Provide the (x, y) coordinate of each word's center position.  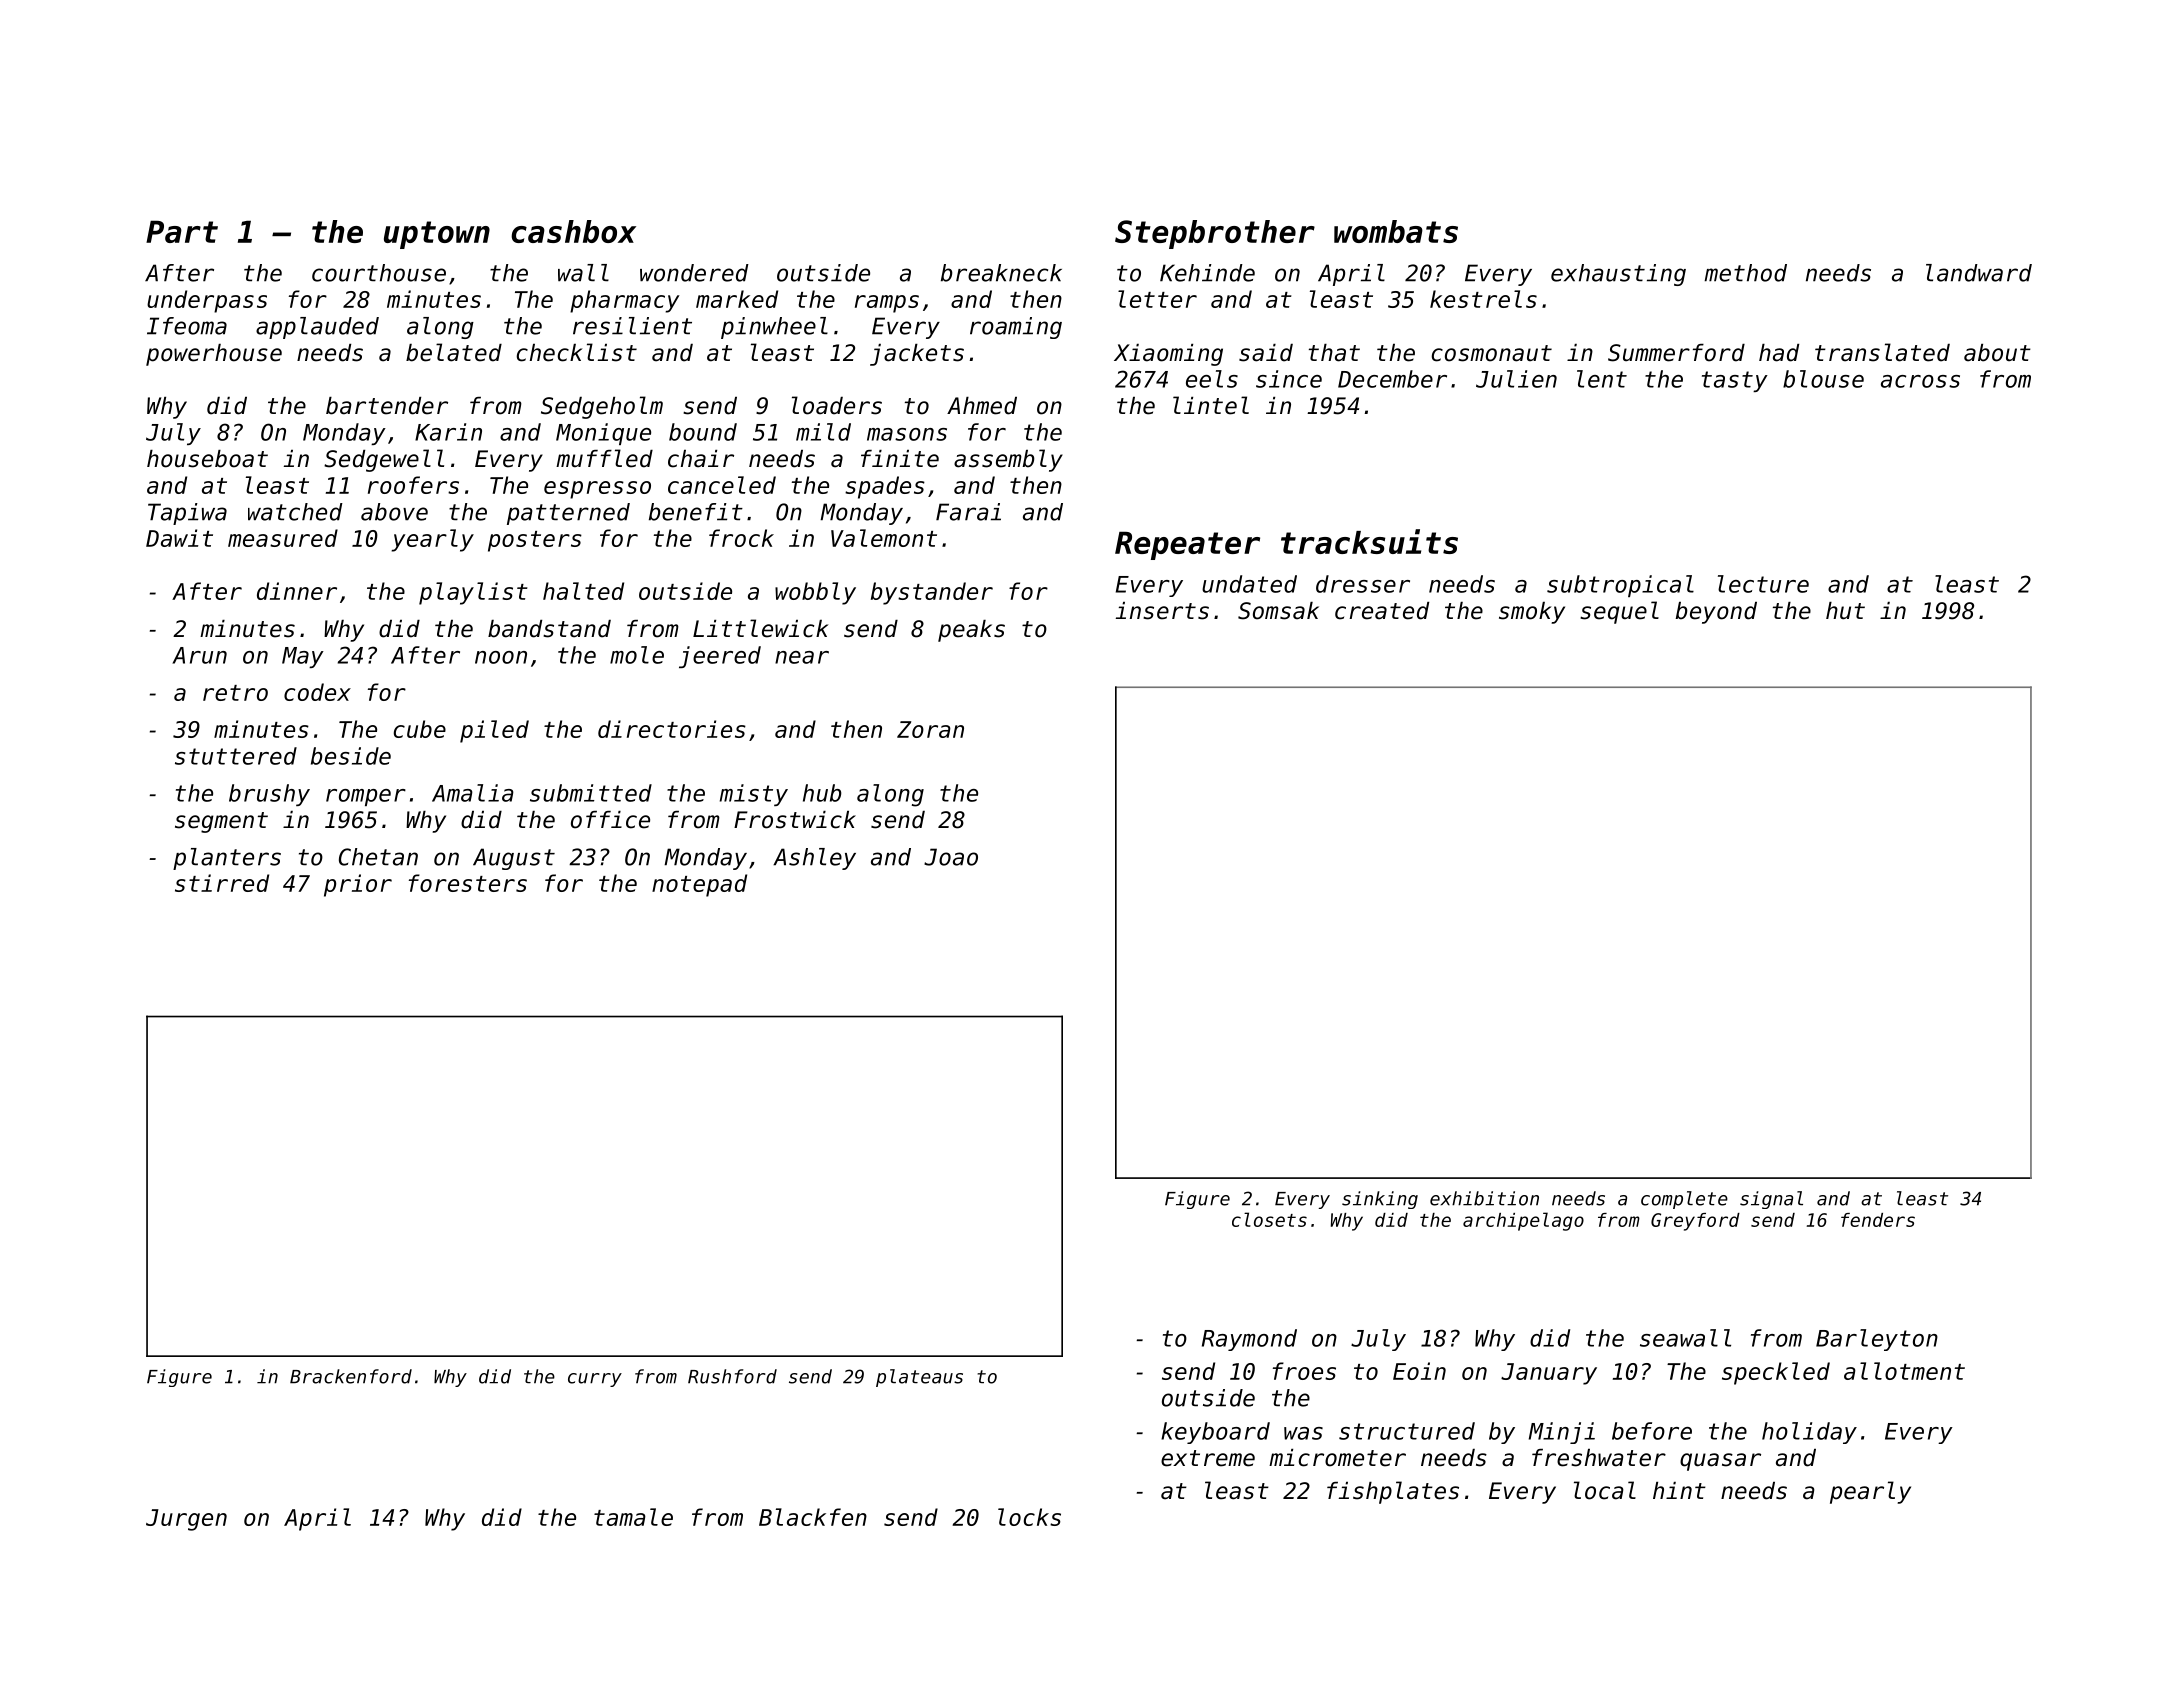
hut (1845, 611)
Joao (951, 857)
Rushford (732, 1376)
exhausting (1618, 275)
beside (351, 756)
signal (1771, 1200)
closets (1269, 1219)
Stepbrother (1215, 234)
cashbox (573, 231)
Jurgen (186, 1520)
